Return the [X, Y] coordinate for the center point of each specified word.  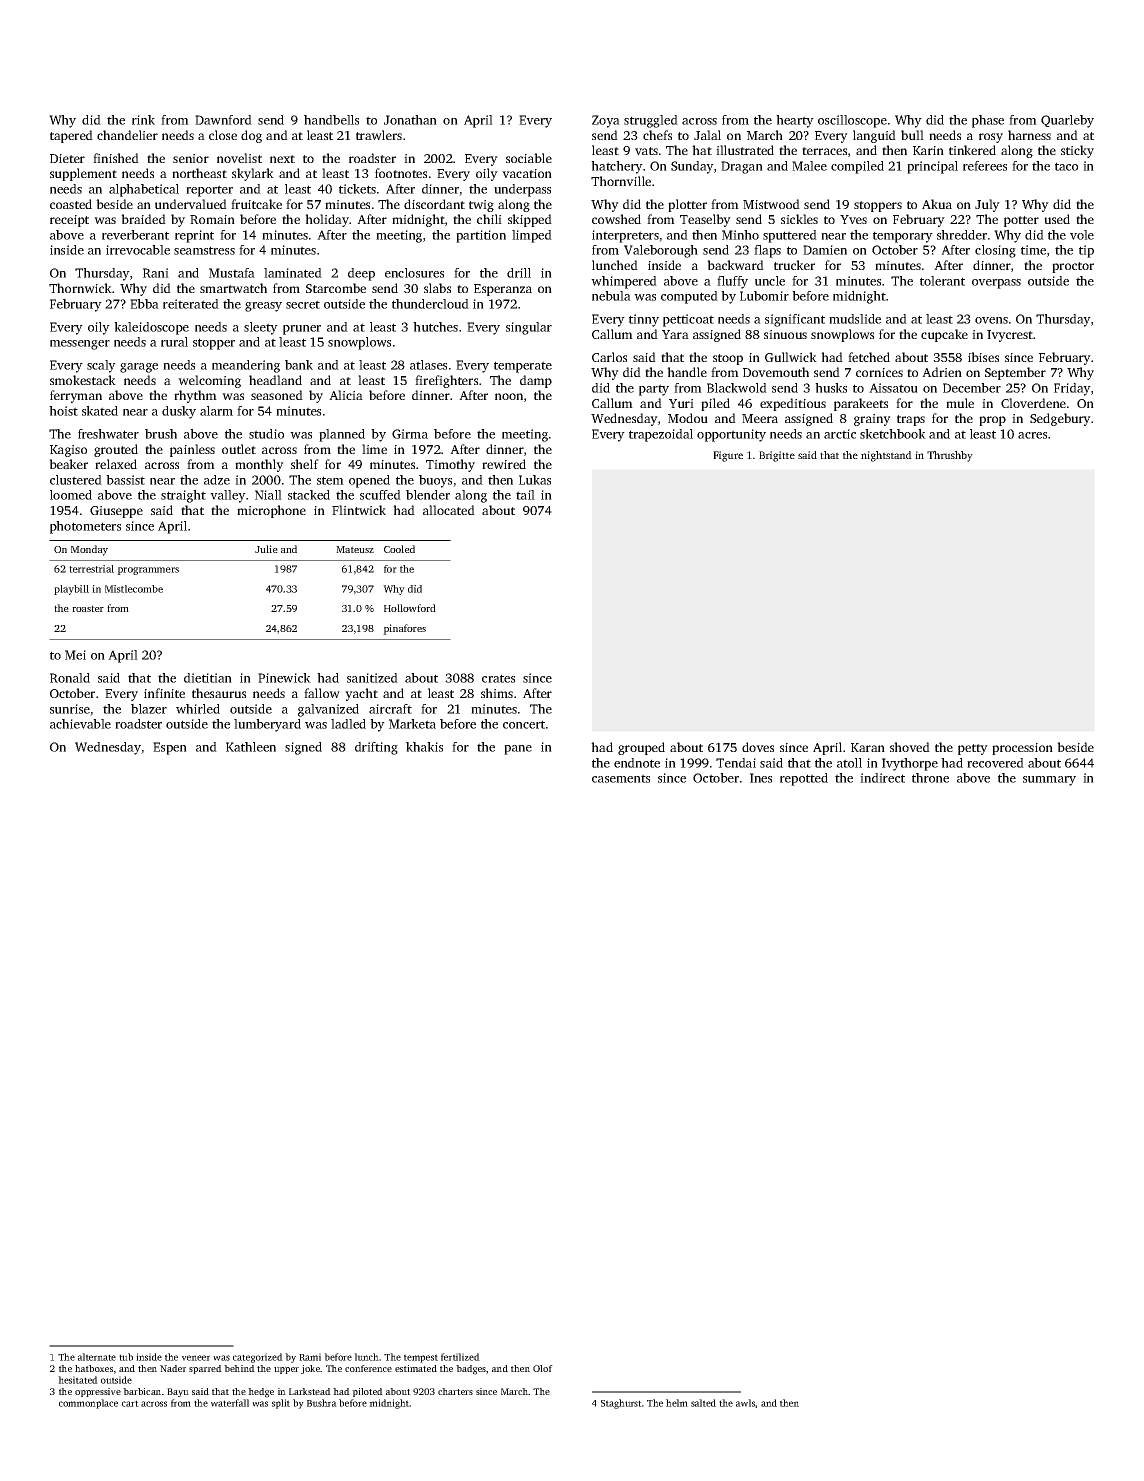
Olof [543, 1368]
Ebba [144, 304]
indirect [882, 778]
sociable [529, 158]
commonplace [88, 1404]
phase [988, 121]
